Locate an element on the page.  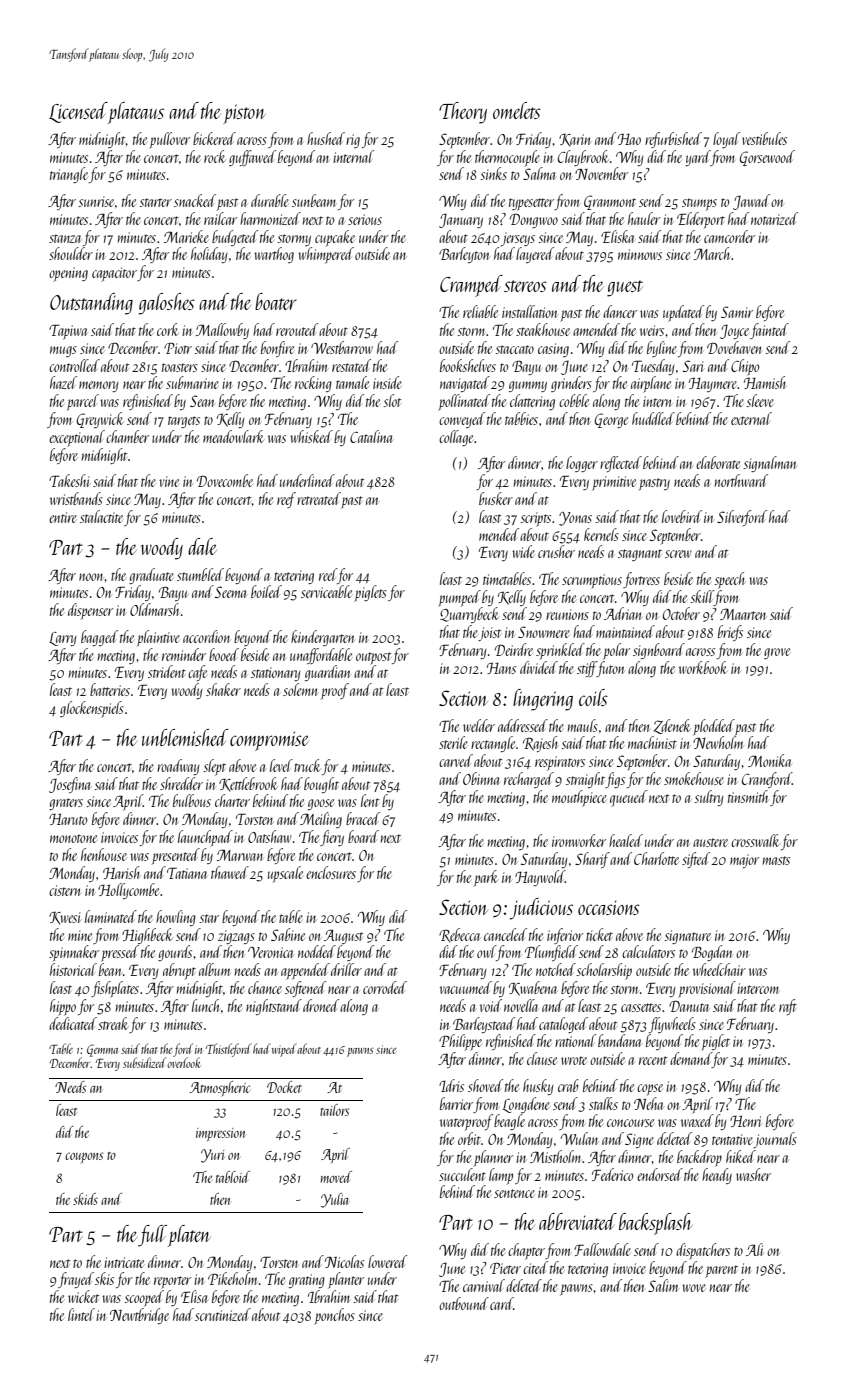
Maarten is located at coordinates (743, 614).
